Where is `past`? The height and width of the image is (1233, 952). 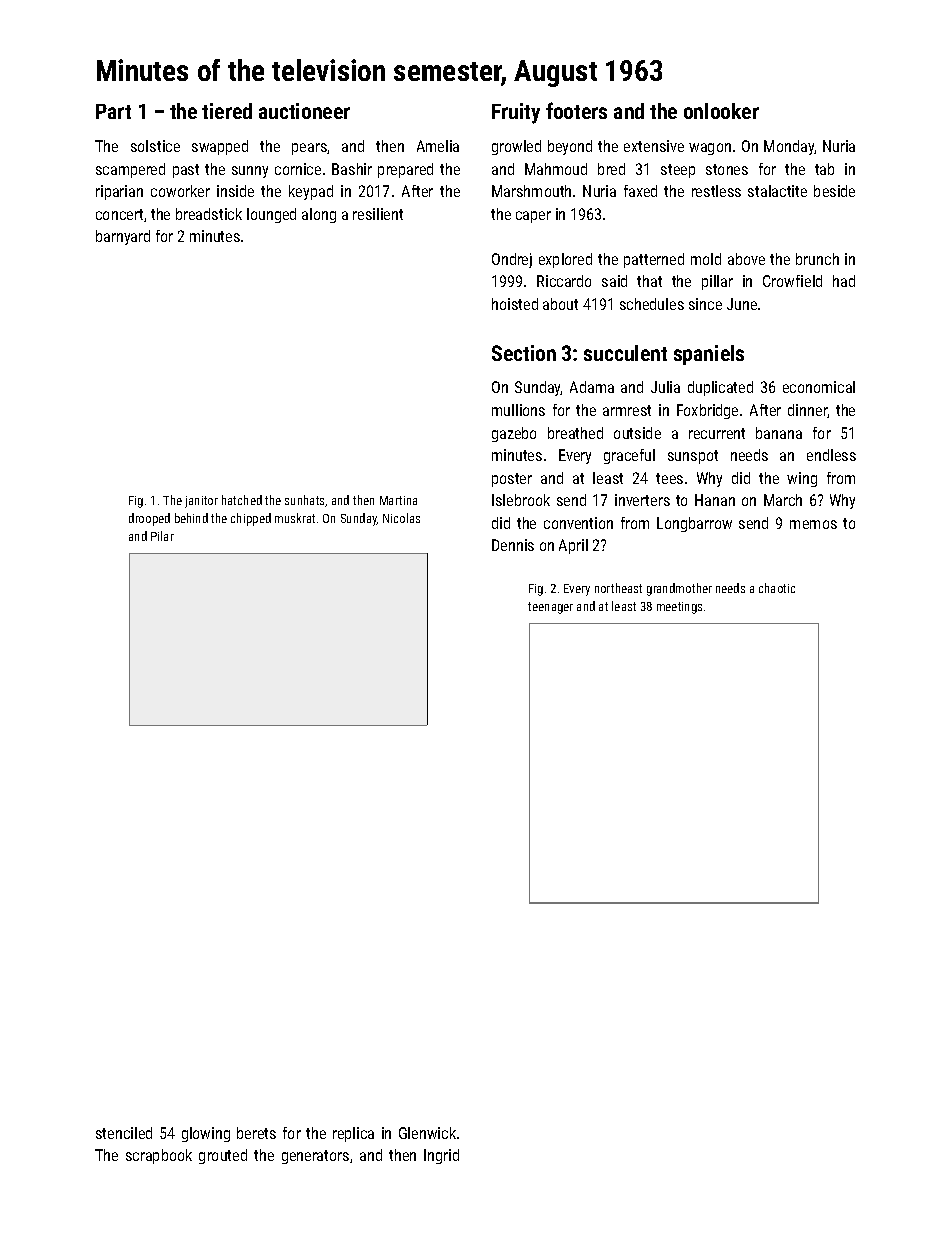
past is located at coordinates (186, 171).
